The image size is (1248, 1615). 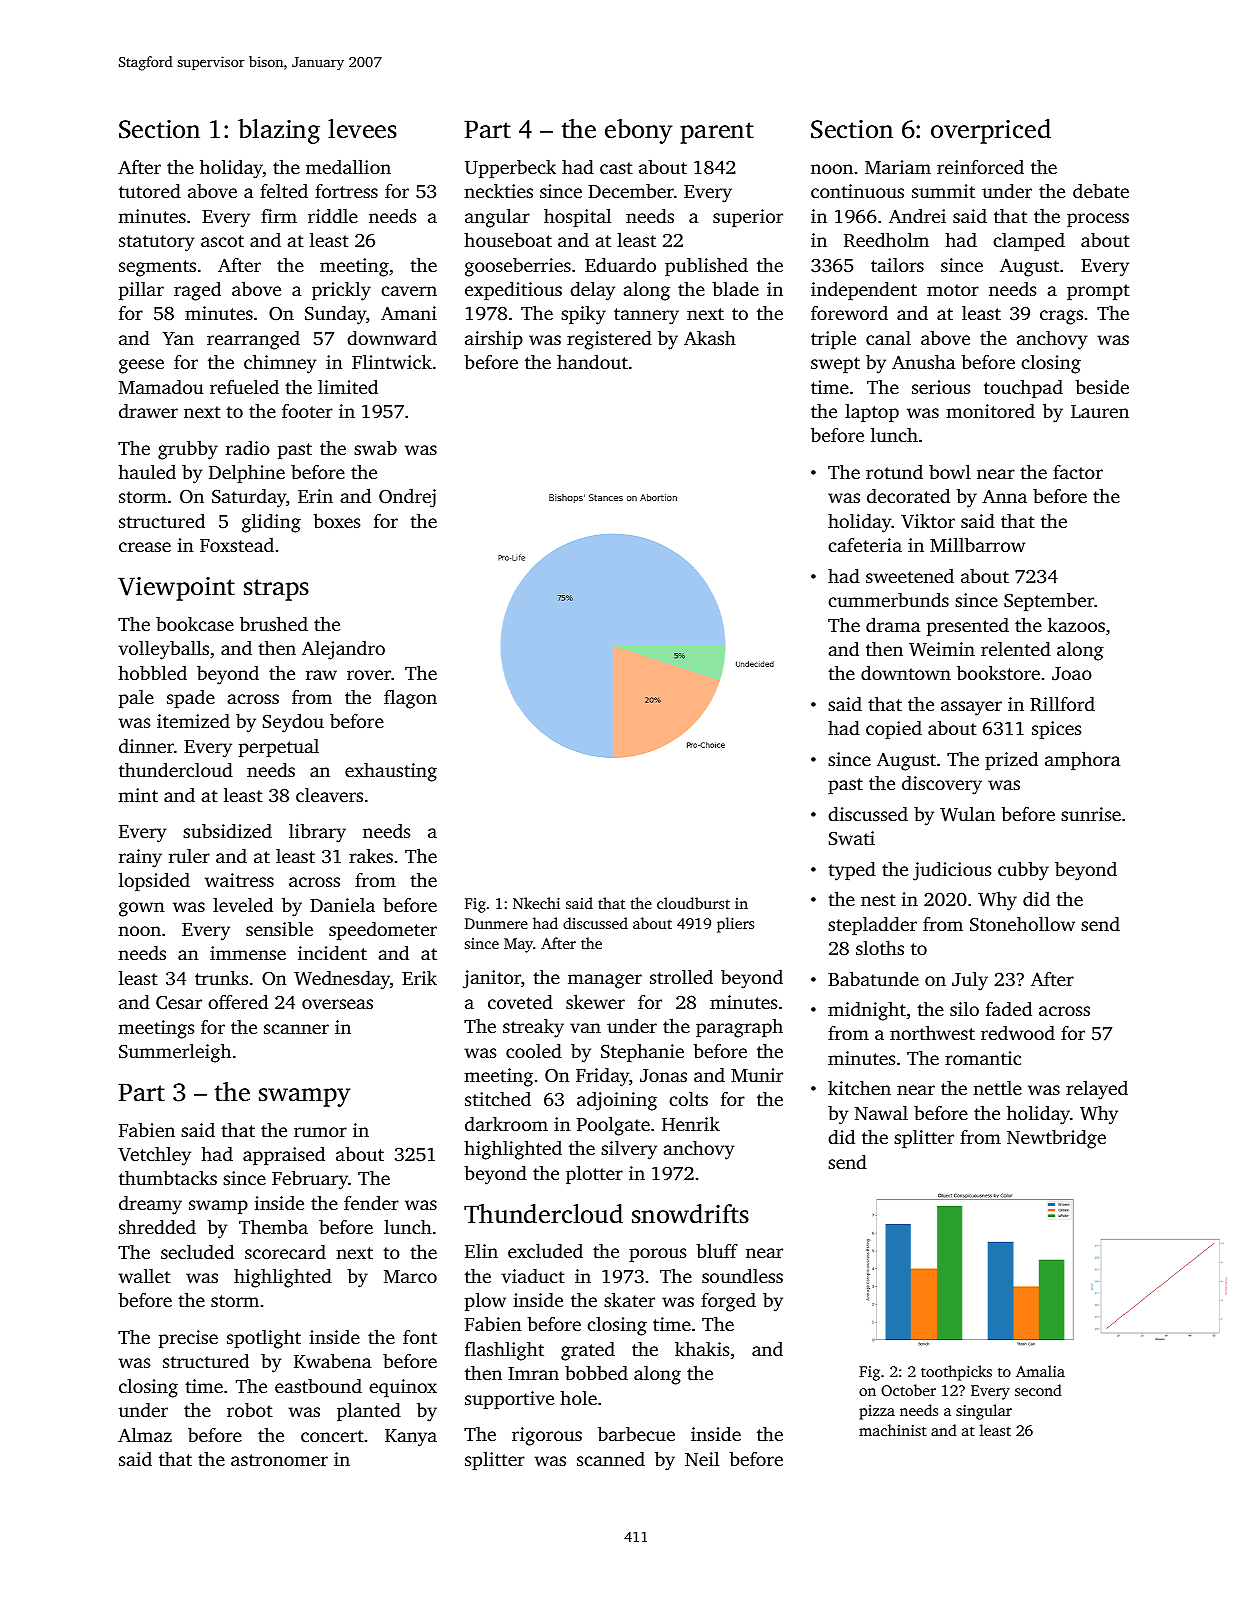 I want to click on Neil, so click(x=702, y=1459).
